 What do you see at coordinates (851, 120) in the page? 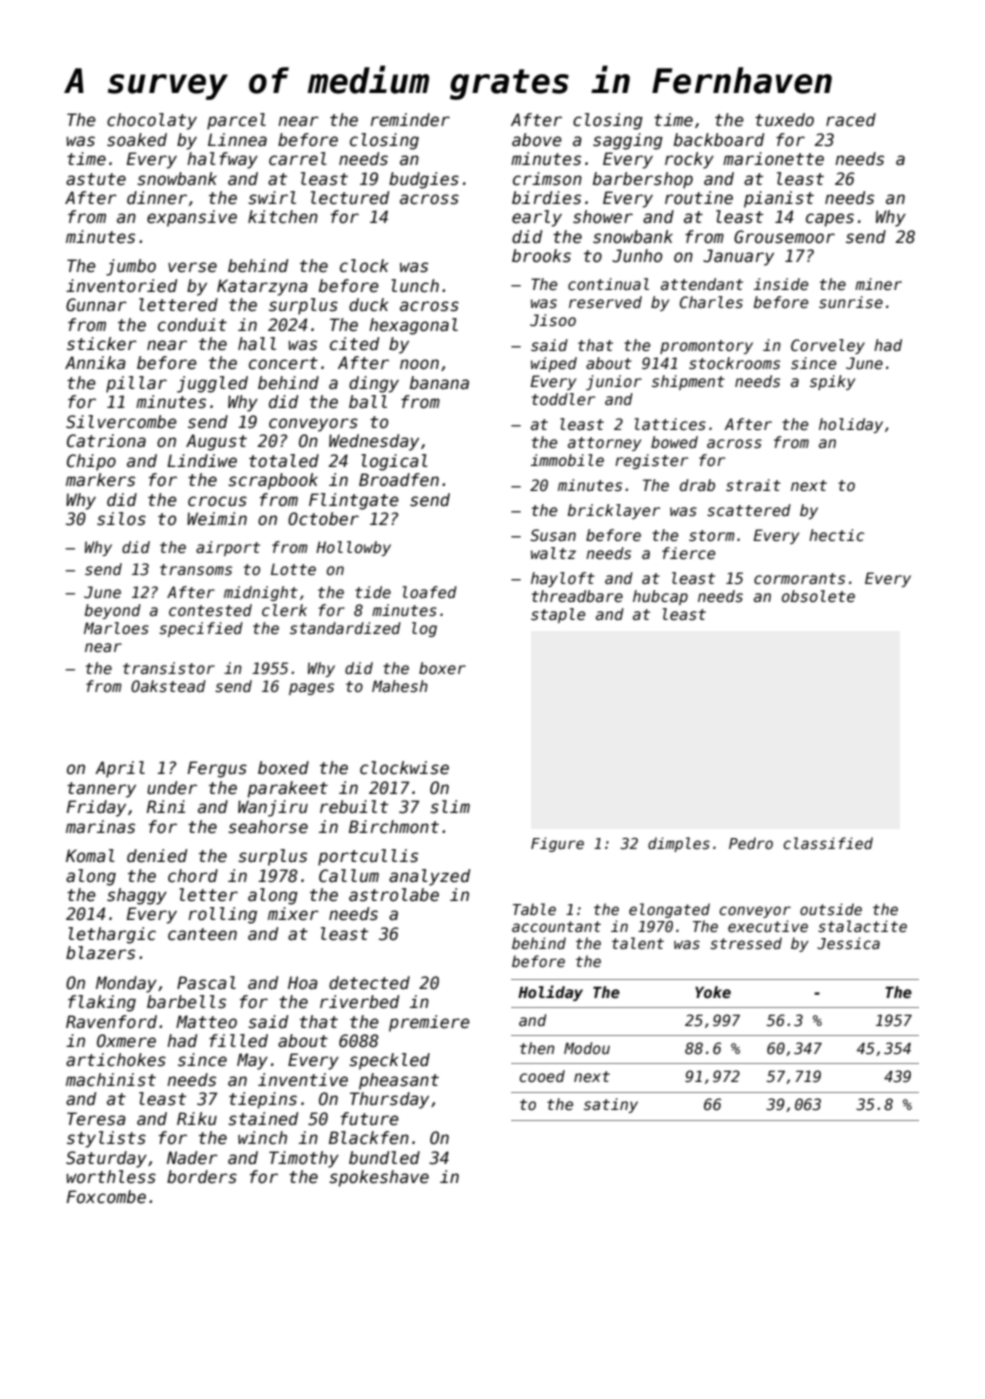
I see `raced` at bounding box center [851, 120].
